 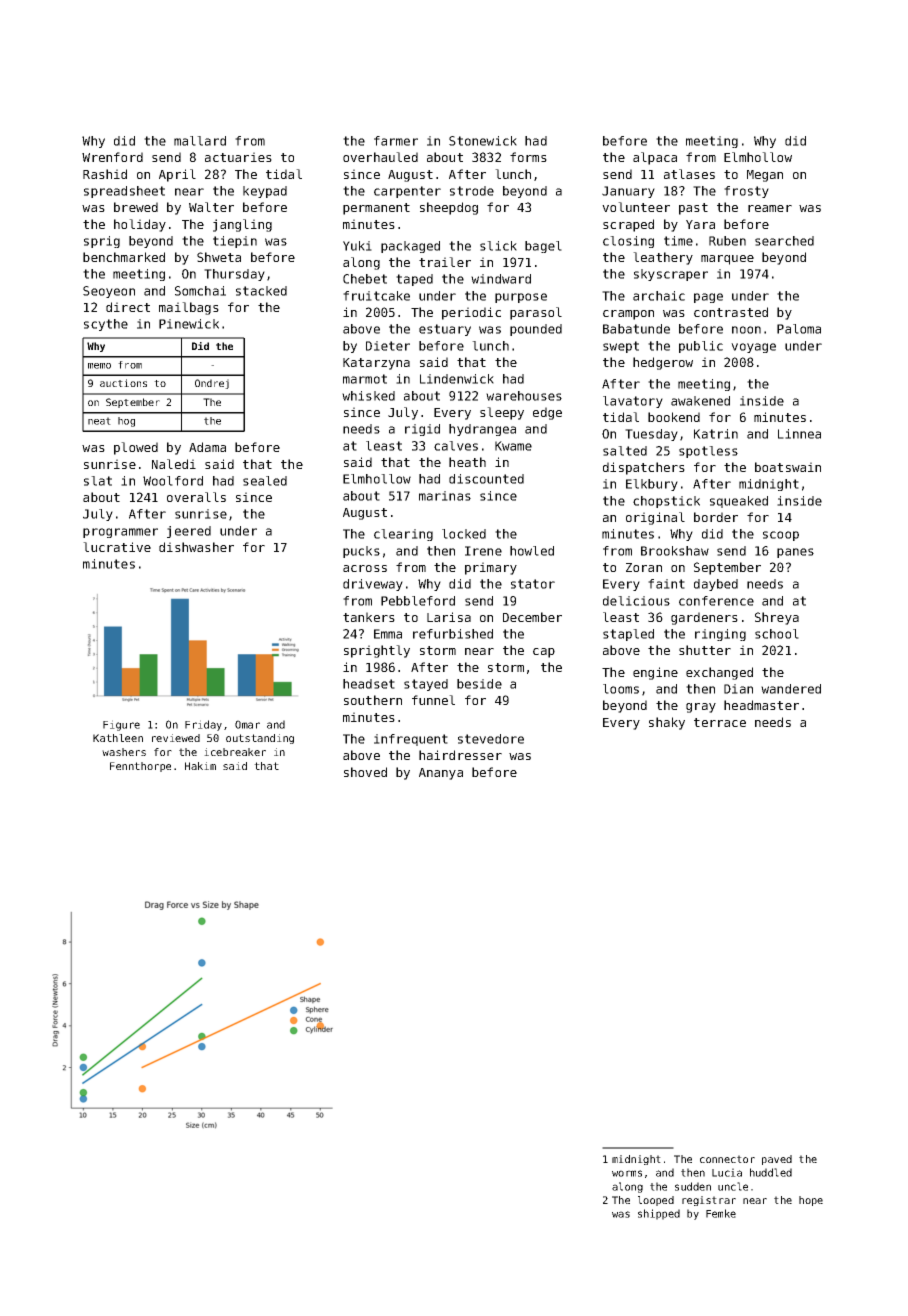 I want to click on periodic, so click(x=471, y=313).
